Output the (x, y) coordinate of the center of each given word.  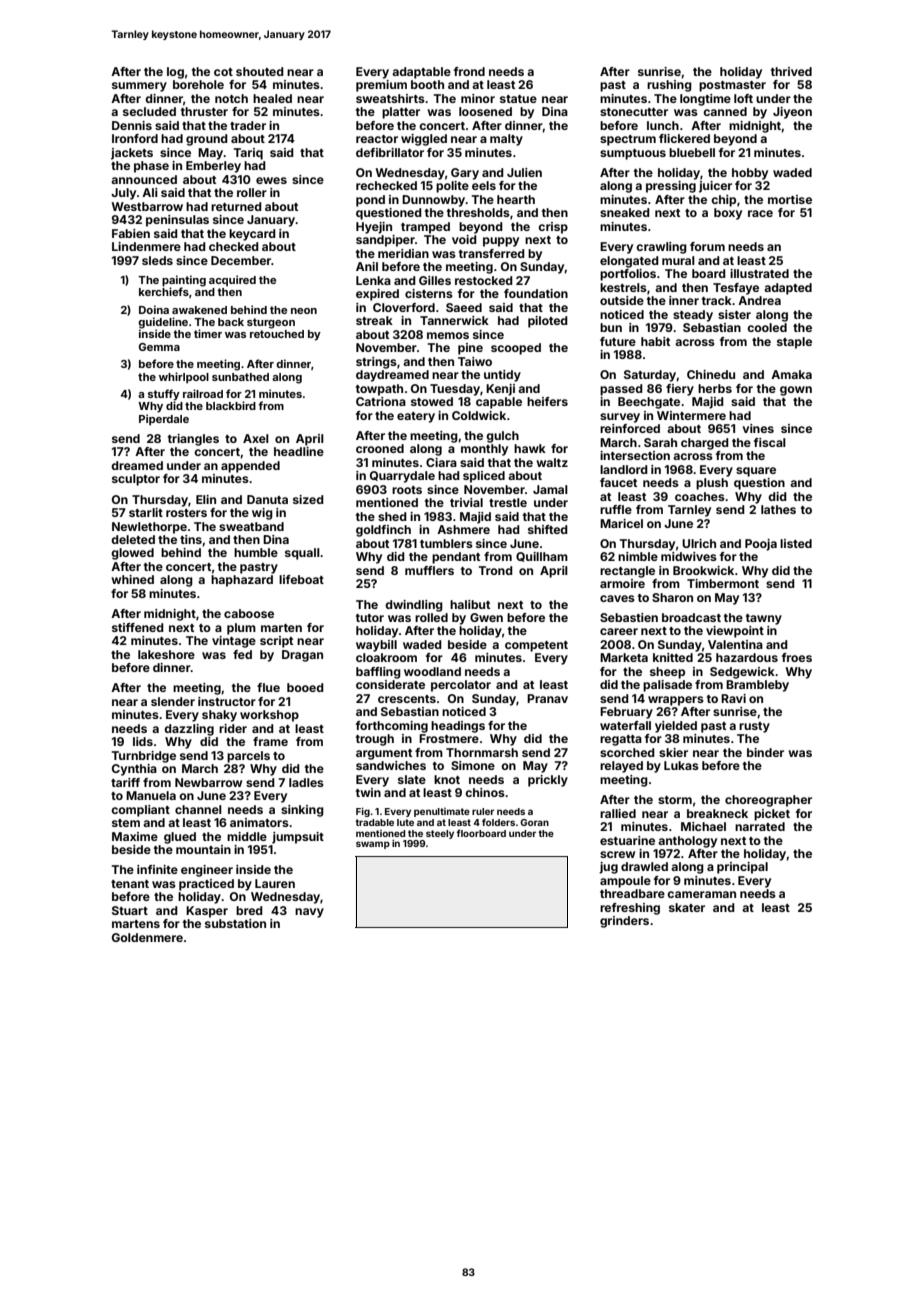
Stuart (130, 910)
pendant (456, 558)
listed (796, 543)
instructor (227, 701)
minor (478, 98)
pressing (671, 187)
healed (272, 98)
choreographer (768, 801)
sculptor (136, 480)
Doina (154, 309)
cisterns (429, 293)
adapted (788, 289)
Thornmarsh (482, 752)
